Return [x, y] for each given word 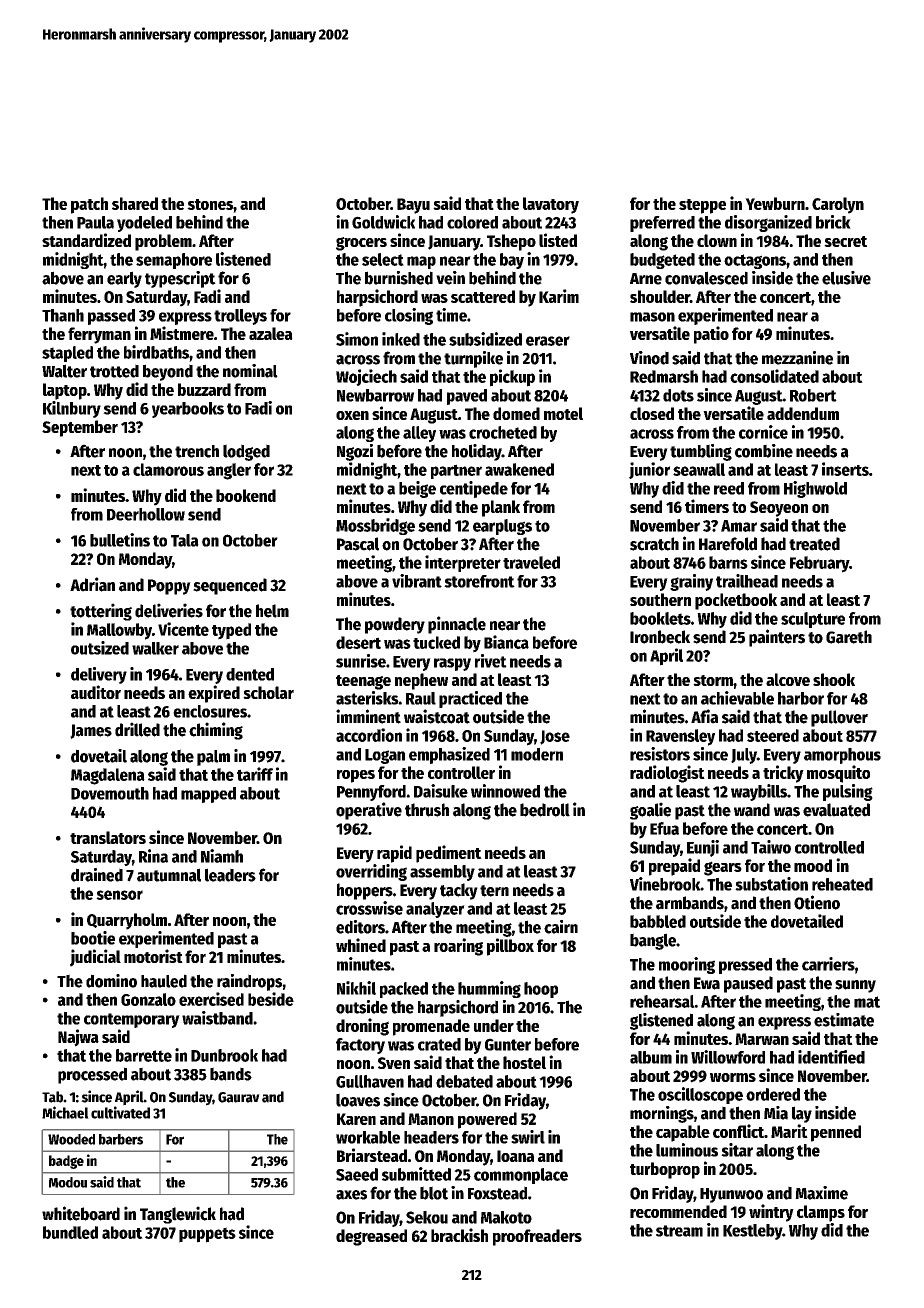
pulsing [848, 792]
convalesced [706, 278]
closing [409, 316]
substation [771, 884]
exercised [211, 999]
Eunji [703, 848]
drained [97, 875]
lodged [246, 452]
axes [351, 1195]
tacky [459, 891]
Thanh [63, 315]
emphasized [449, 755]
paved [467, 397]
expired [214, 694]
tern [494, 891]
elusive [846, 278]
